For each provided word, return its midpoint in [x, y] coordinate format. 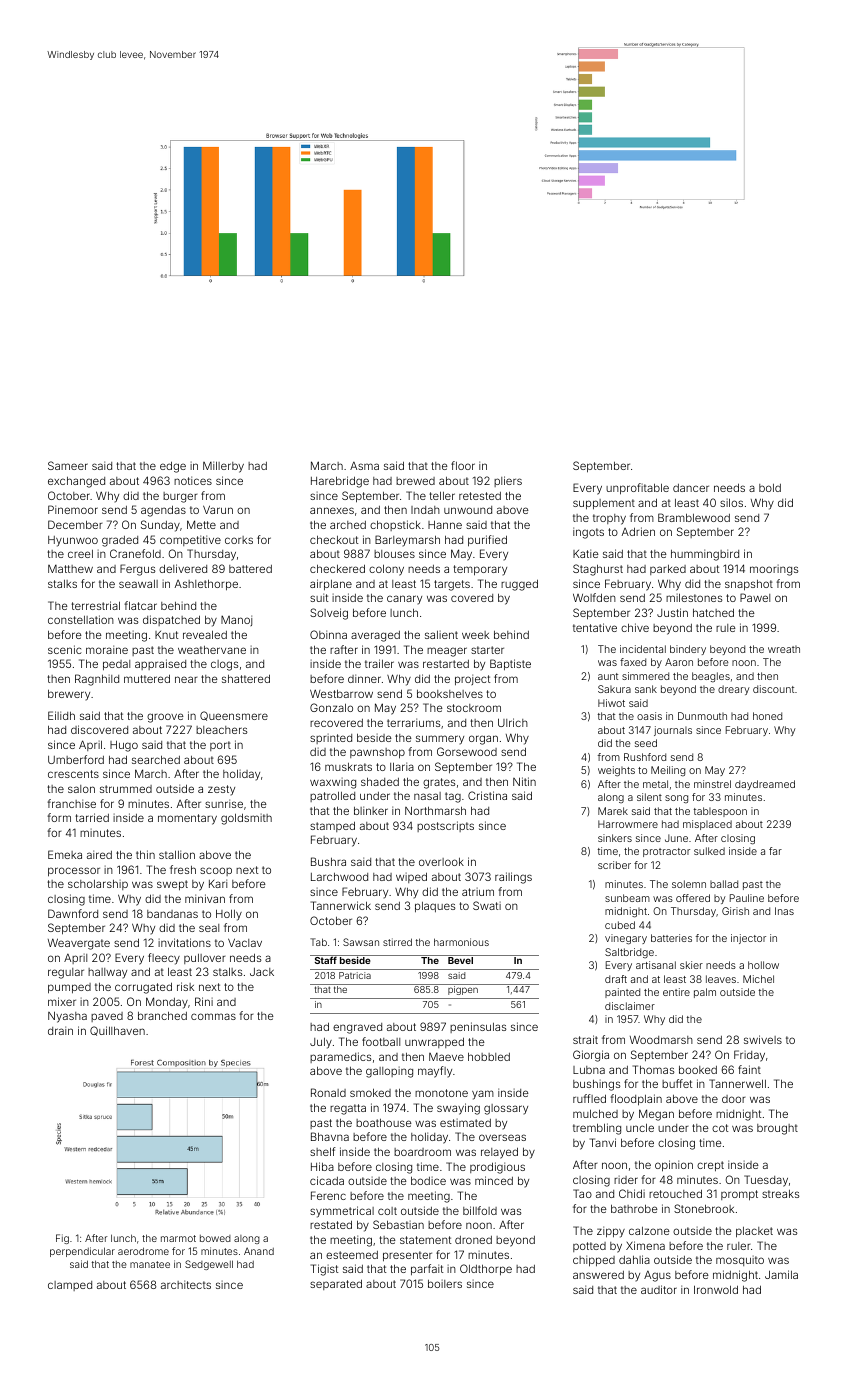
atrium [478, 892]
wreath [784, 649]
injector [748, 939]
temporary [480, 570]
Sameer [68, 465]
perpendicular [82, 1252]
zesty [221, 790]
